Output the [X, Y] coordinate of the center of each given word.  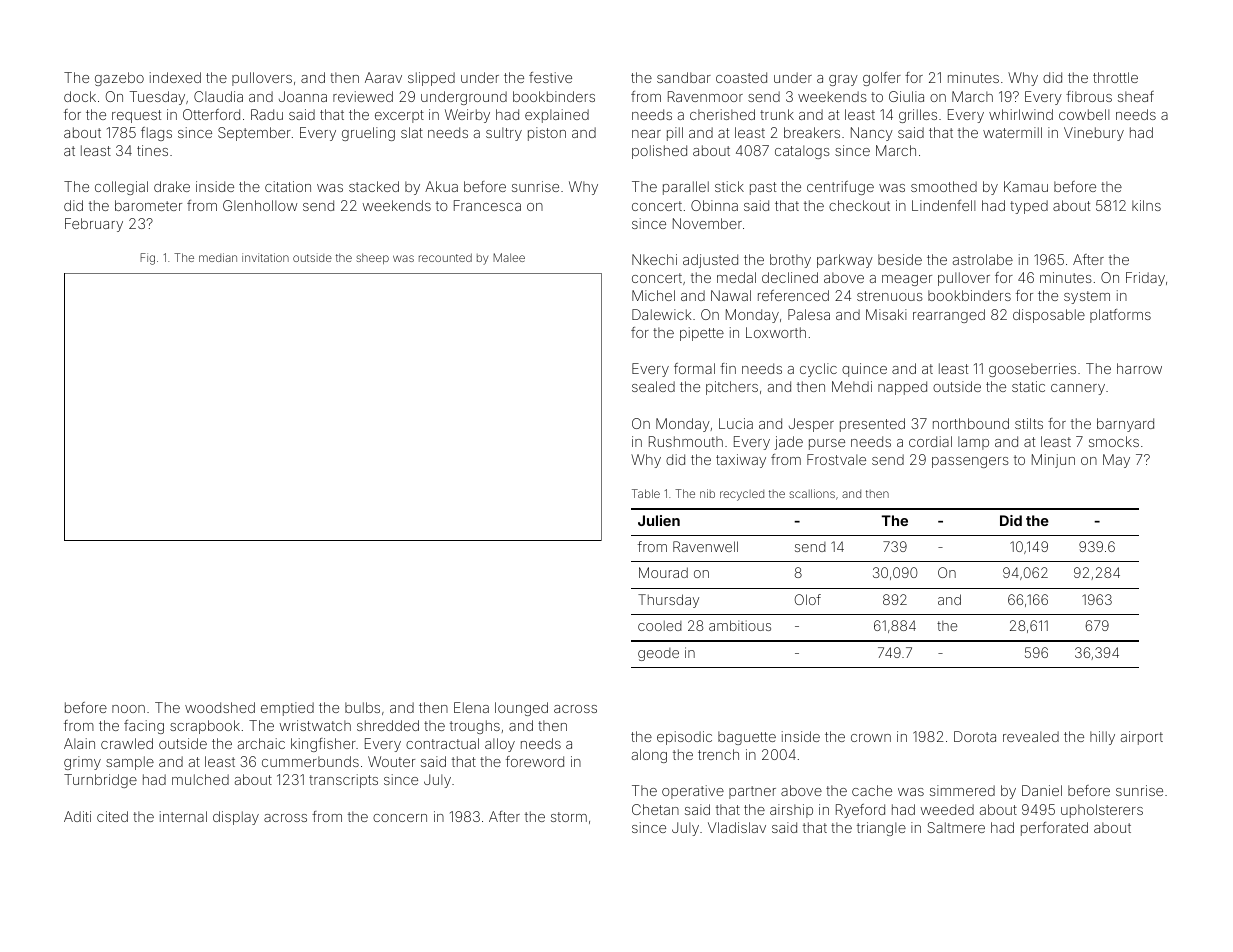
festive [550, 77]
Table [646, 493]
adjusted [710, 261]
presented [872, 425]
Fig [147, 259]
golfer [882, 79]
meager [907, 280]
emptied [287, 709]
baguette [747, 738]
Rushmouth [686, 441]
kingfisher [323, 745]
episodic [684, 738]
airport [1142, 738]
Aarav [383, 77]
